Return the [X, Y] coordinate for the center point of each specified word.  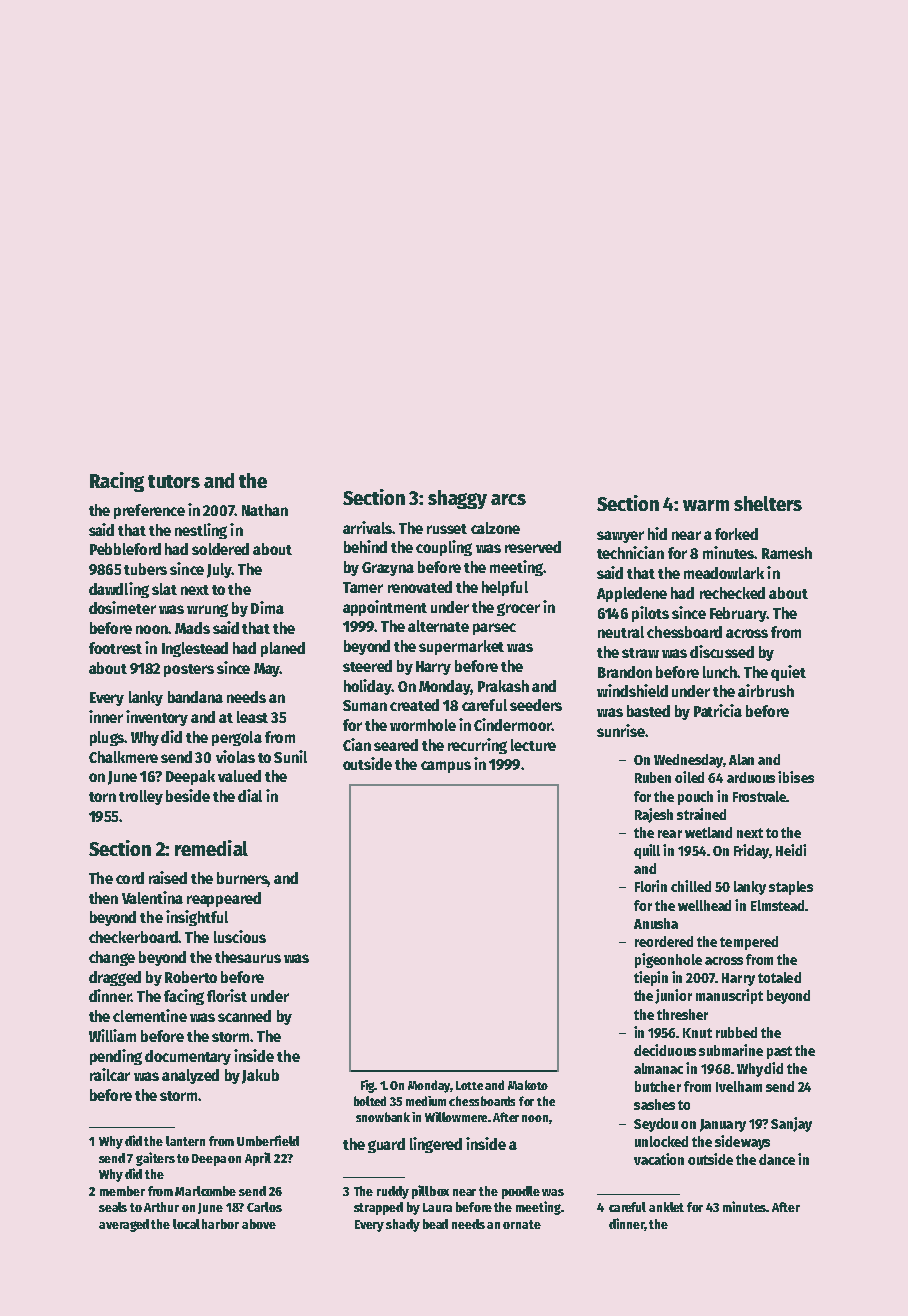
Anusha [656, 923]
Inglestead [195, 649]
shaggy [457, 499]
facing [184, 997]
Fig [368, 1086]
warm [706, 505]
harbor [220, 1224]
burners [242, 879]
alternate [438, 626]
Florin [651, 886]
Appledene [632, 594]
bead [435, 1224]
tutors [174, 481]
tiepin [651, 978]
